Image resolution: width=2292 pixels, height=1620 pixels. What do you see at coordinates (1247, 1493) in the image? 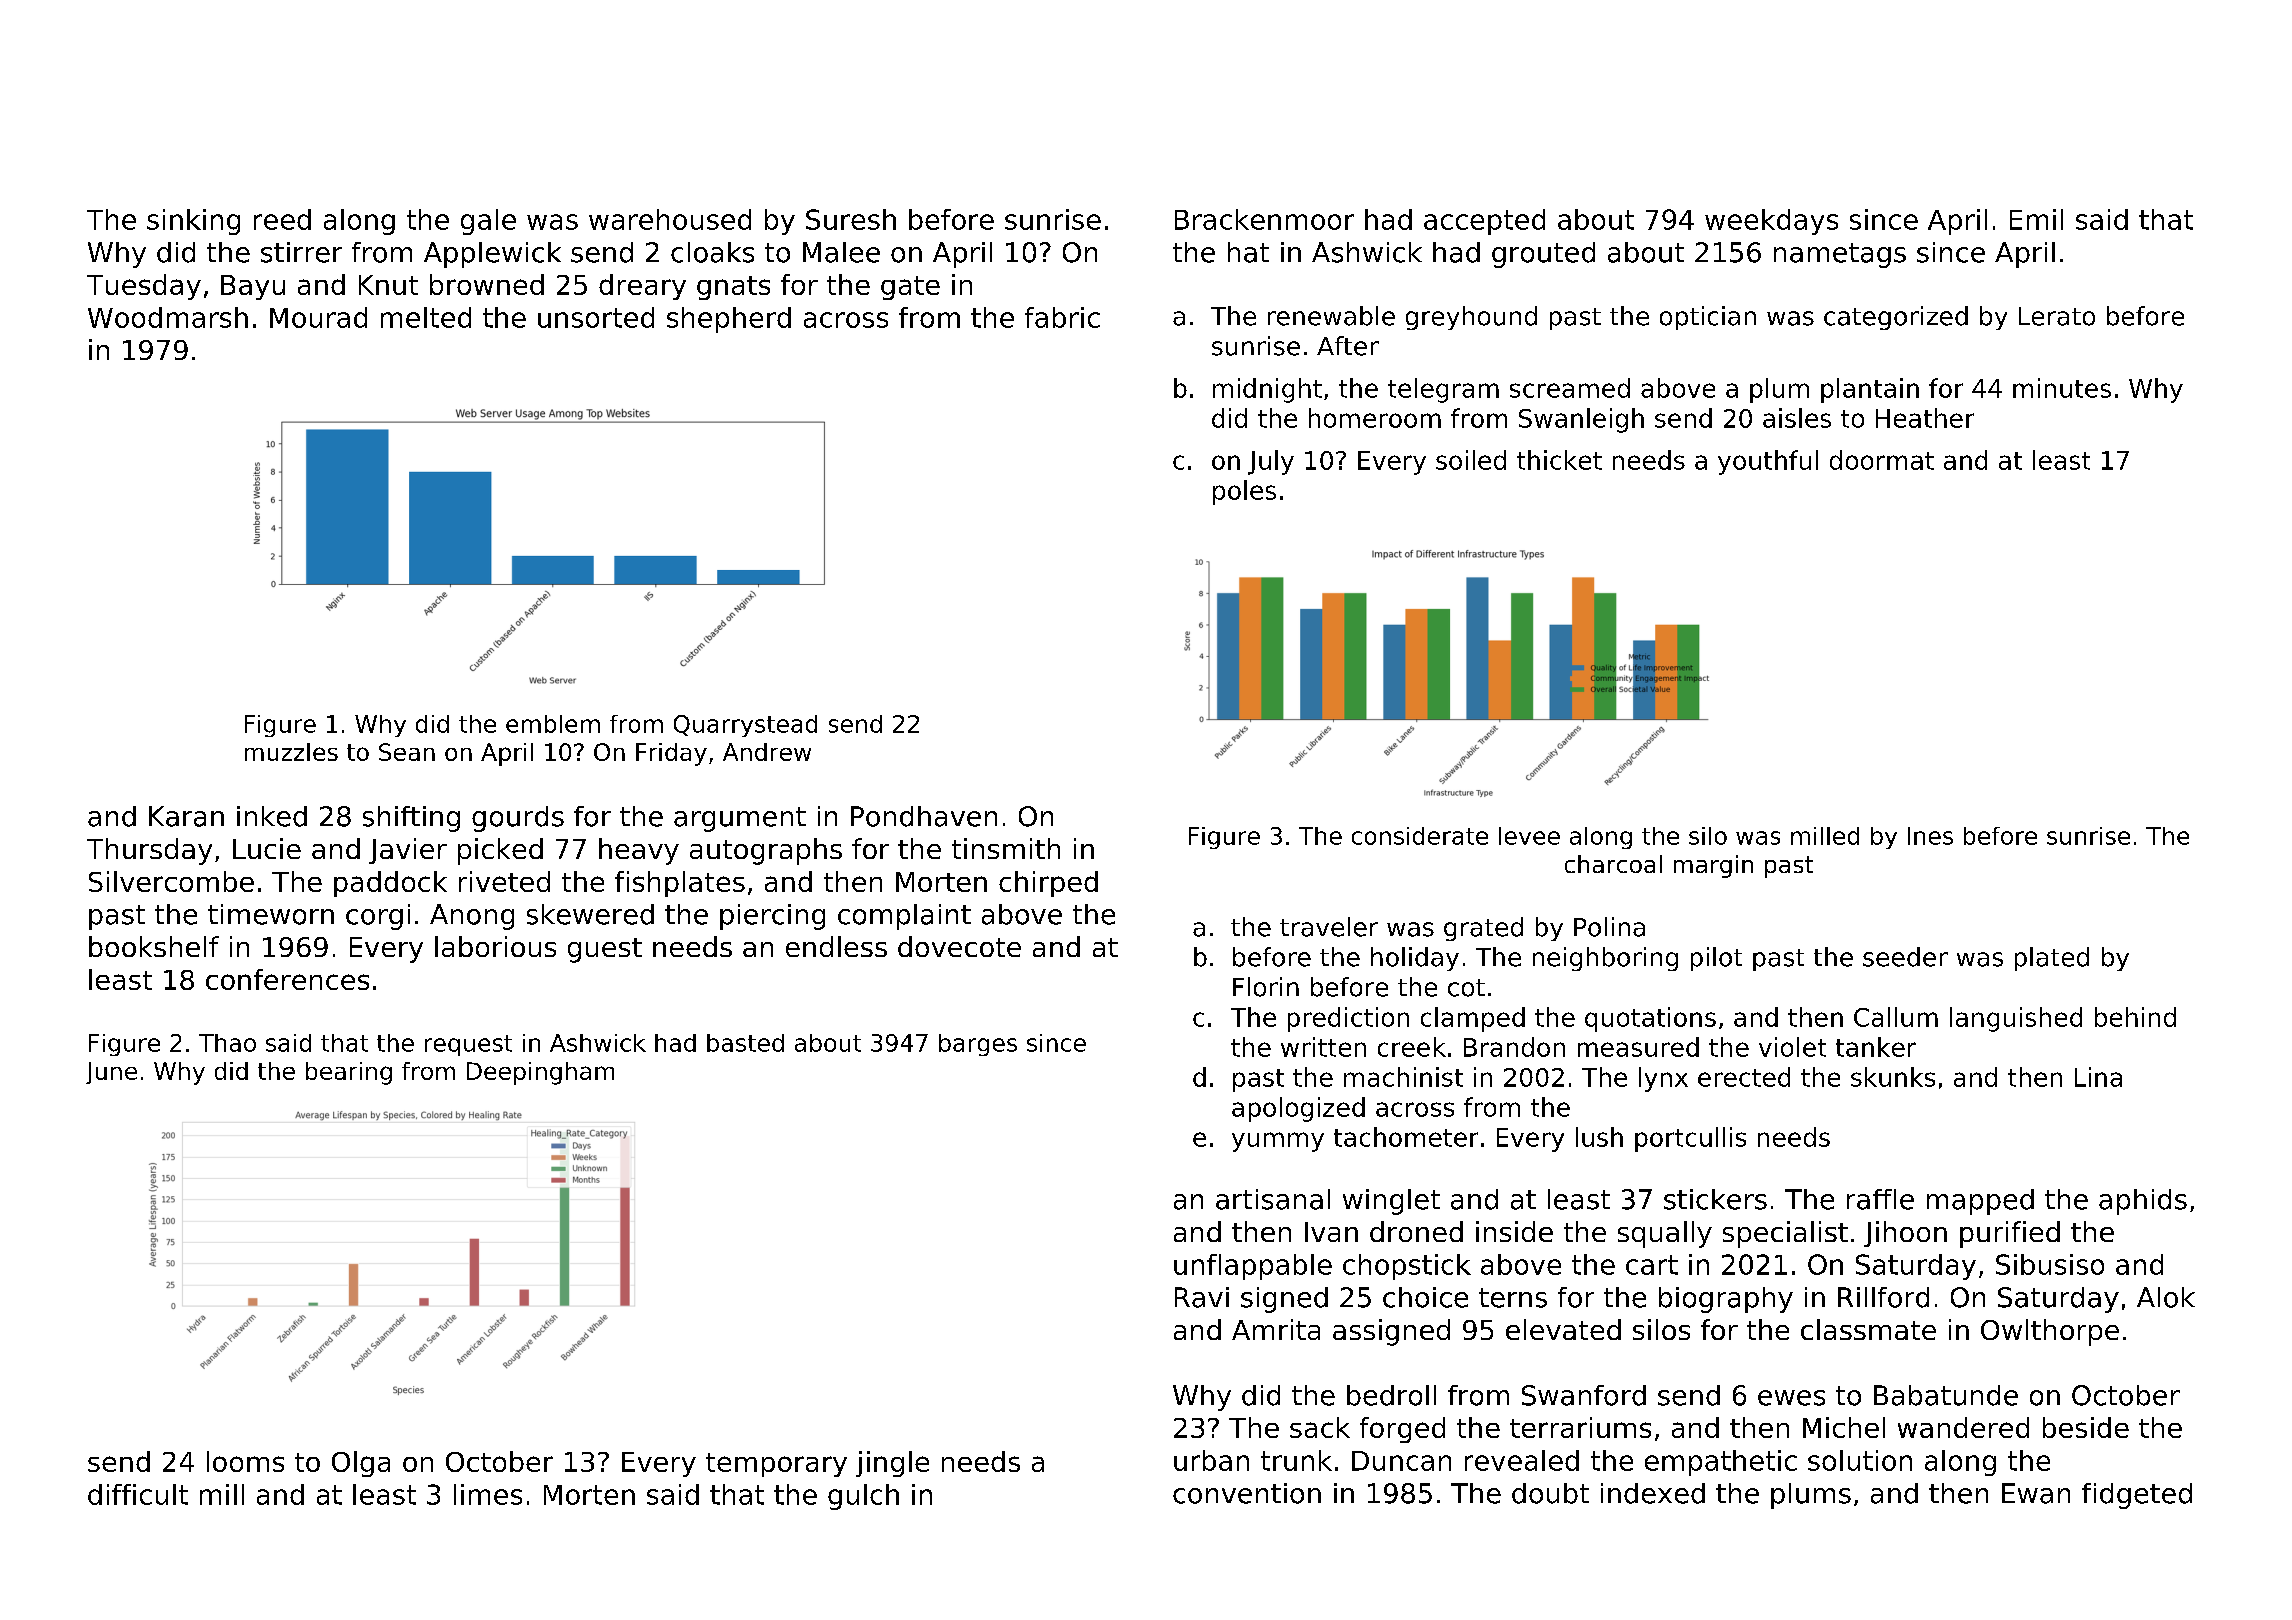
I see `convention` at bounding box center [1247, 1493].
